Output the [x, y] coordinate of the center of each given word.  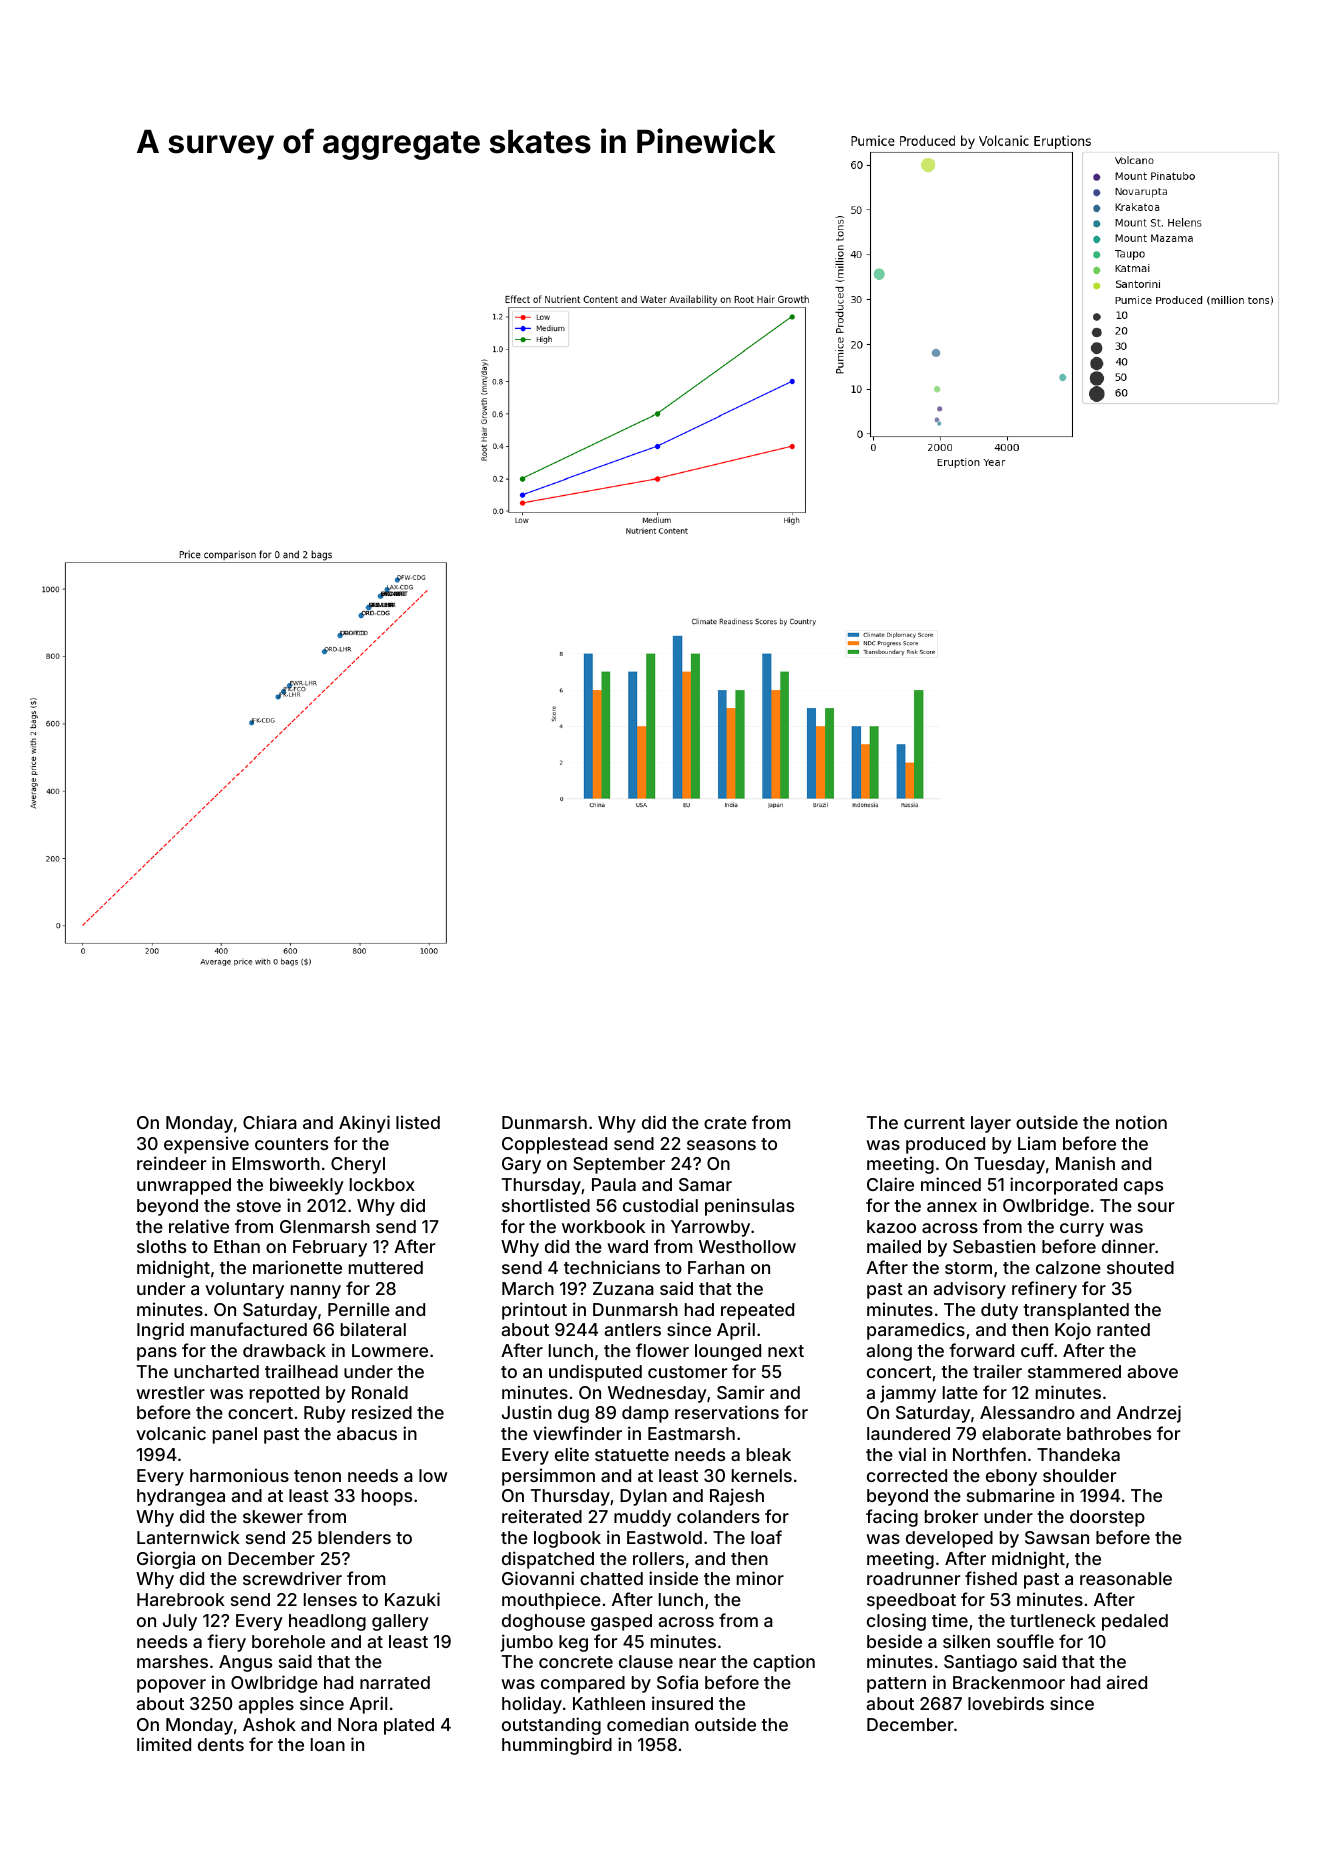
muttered [386, 1267]
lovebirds [1006, 1703]
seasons [721, 1145]
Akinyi [364, 1124]
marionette [297, 1267]
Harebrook [181, 1599]
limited [164, 1744]
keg [573, 1643]
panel [235, 1435]
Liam [1037, 1143]
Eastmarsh [691, 1433]
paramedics [916, 1331]
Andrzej [1149, 1414]
